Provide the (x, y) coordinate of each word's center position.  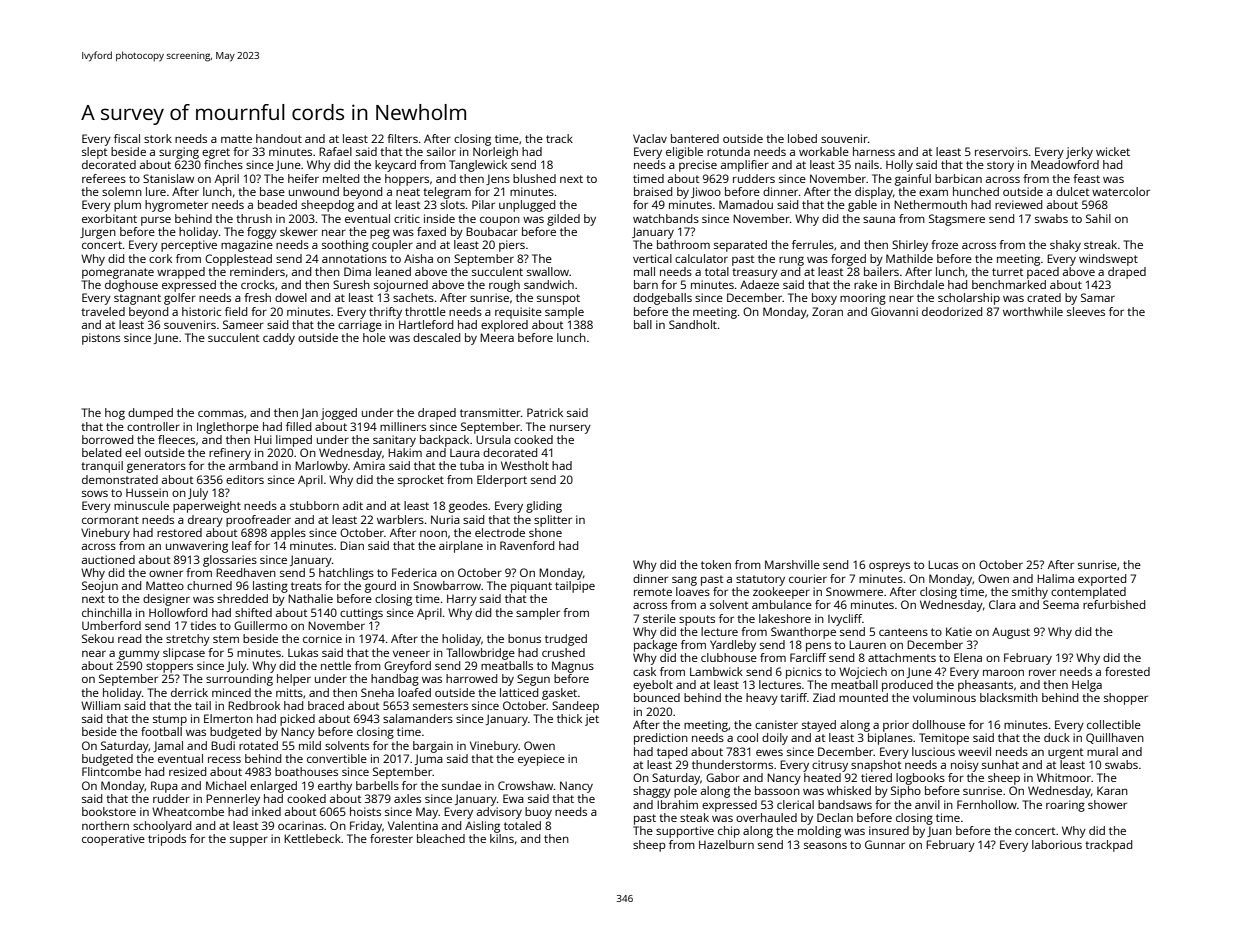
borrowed (107, 439)
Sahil (1098, 218)
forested (1127, 671)
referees (104, 178)
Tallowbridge (480, 654)
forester (391, 838)
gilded (563, 220)
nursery (570, 429)
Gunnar (885, 844)
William (101, 705)
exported (1102, 580)
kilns (502, 838)
